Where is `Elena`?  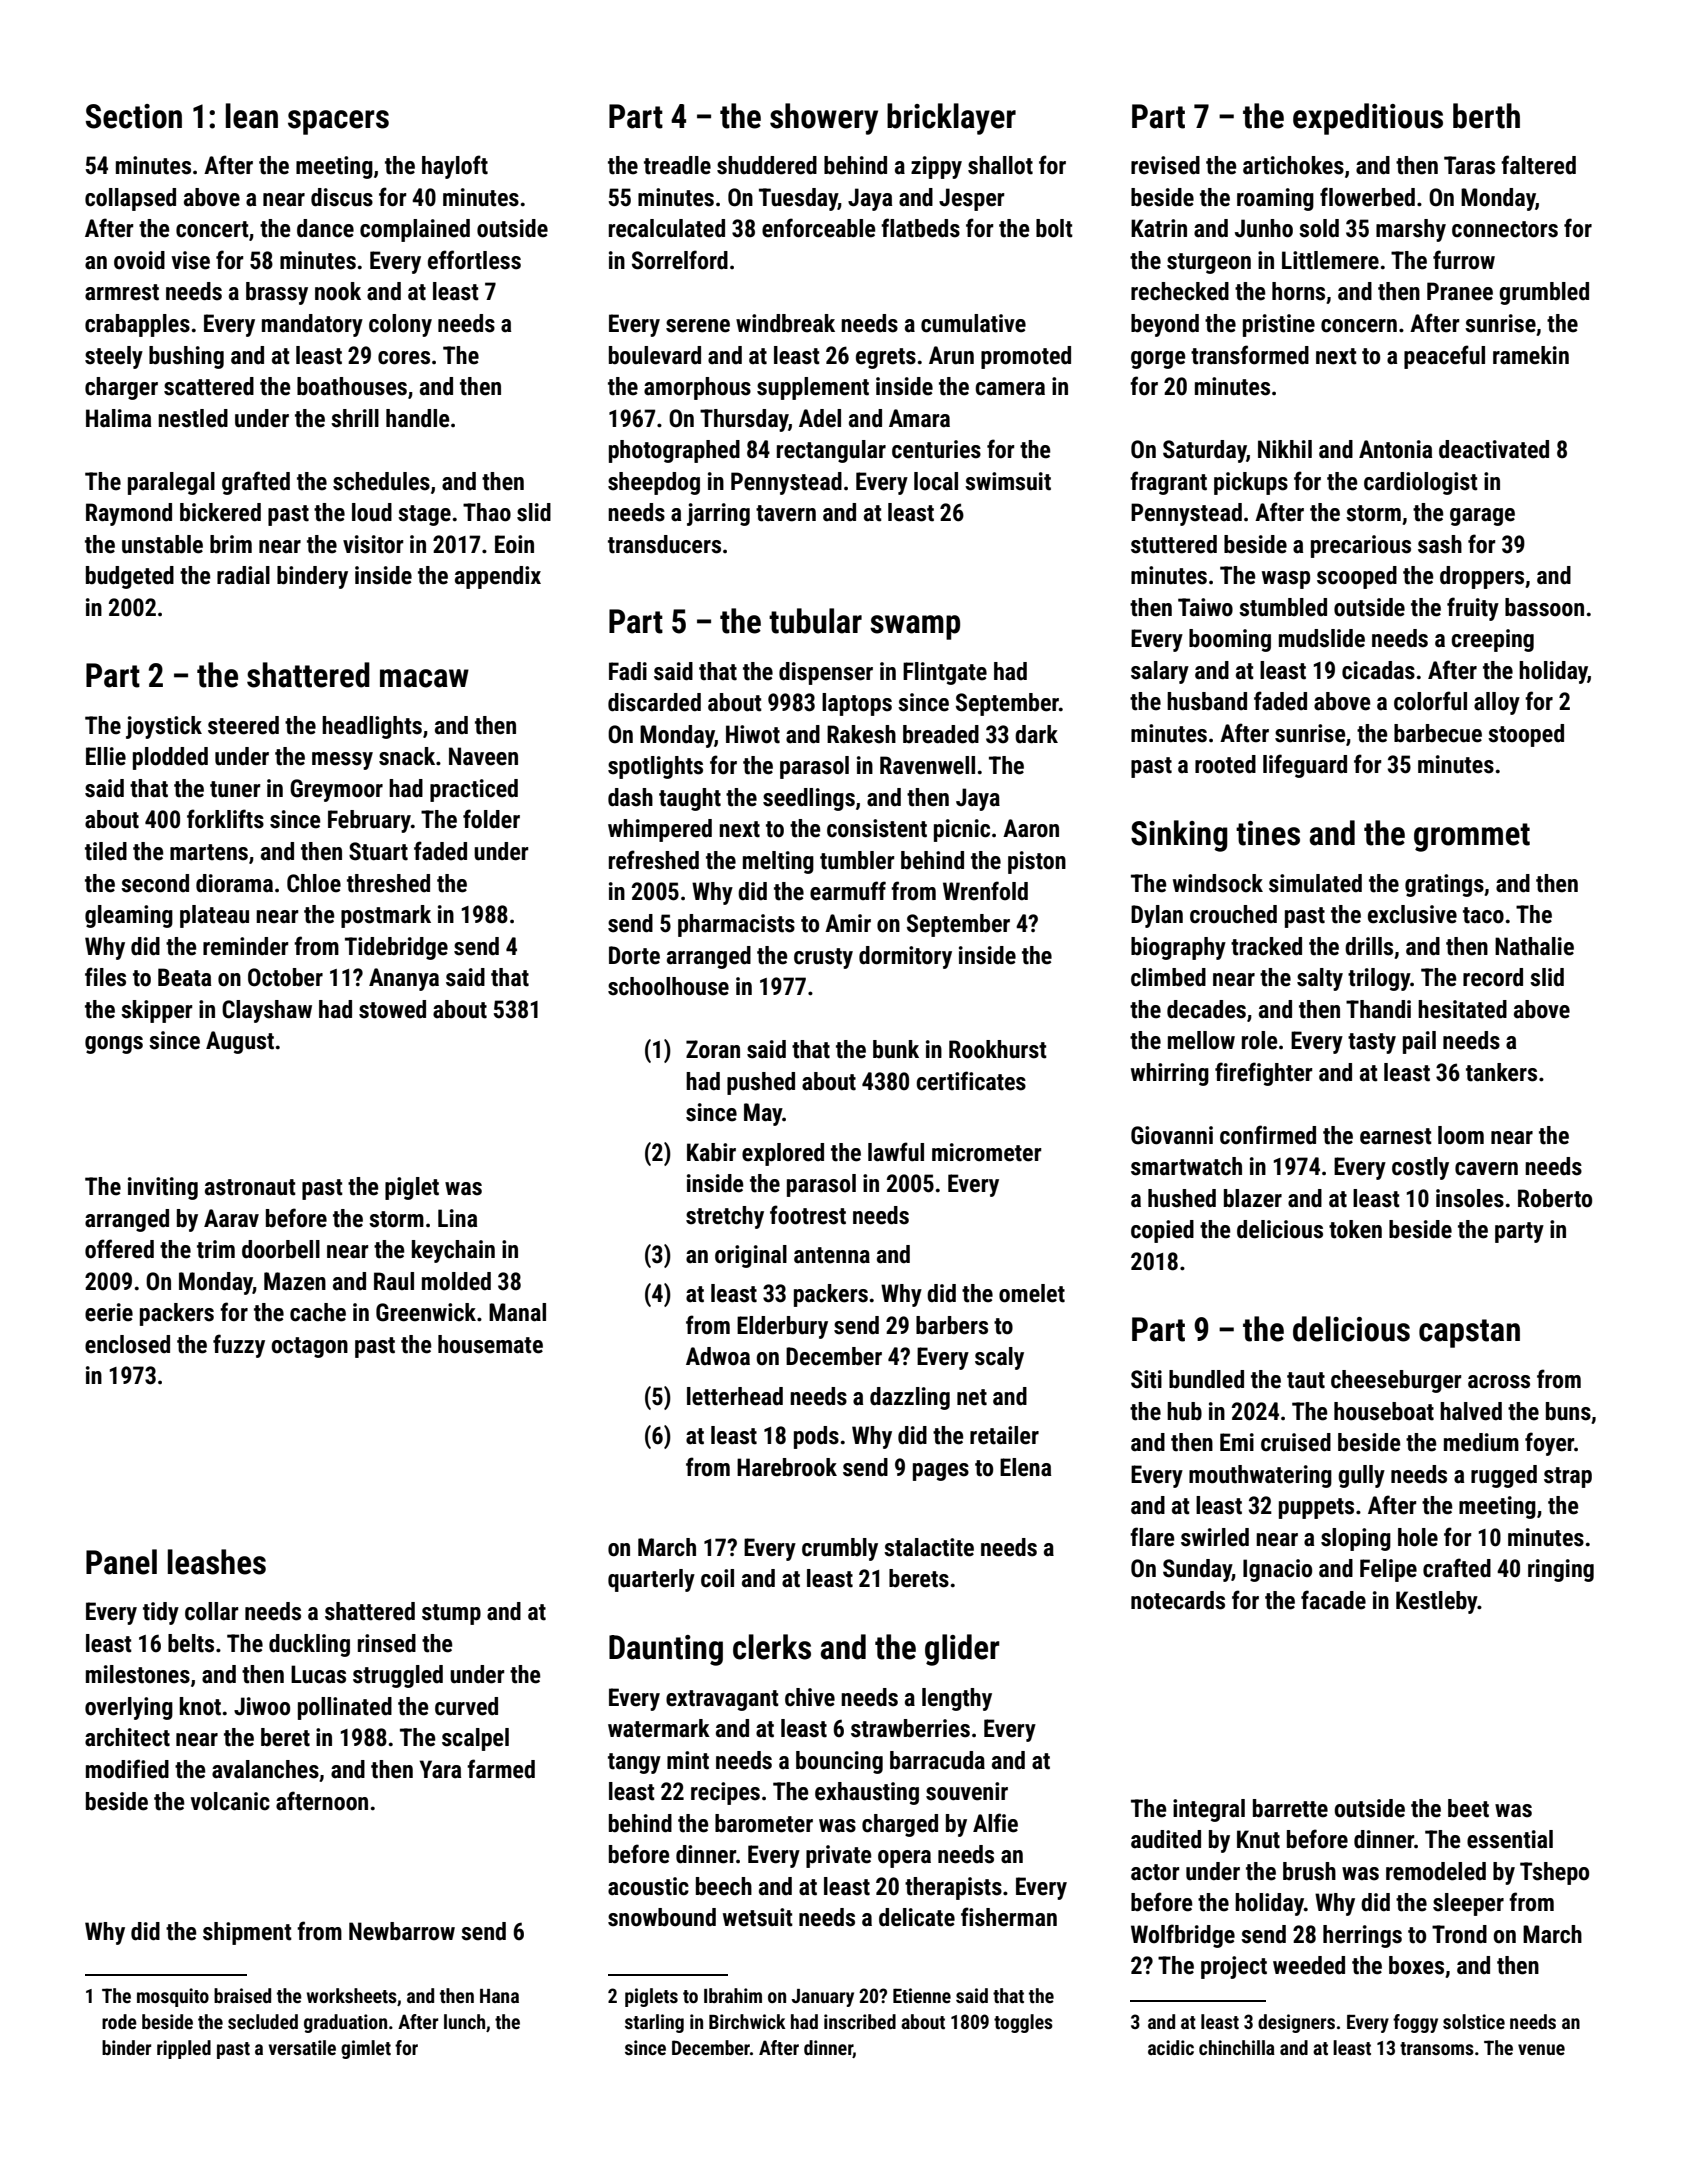 Elena is located at coordinates (1025, 1467).
